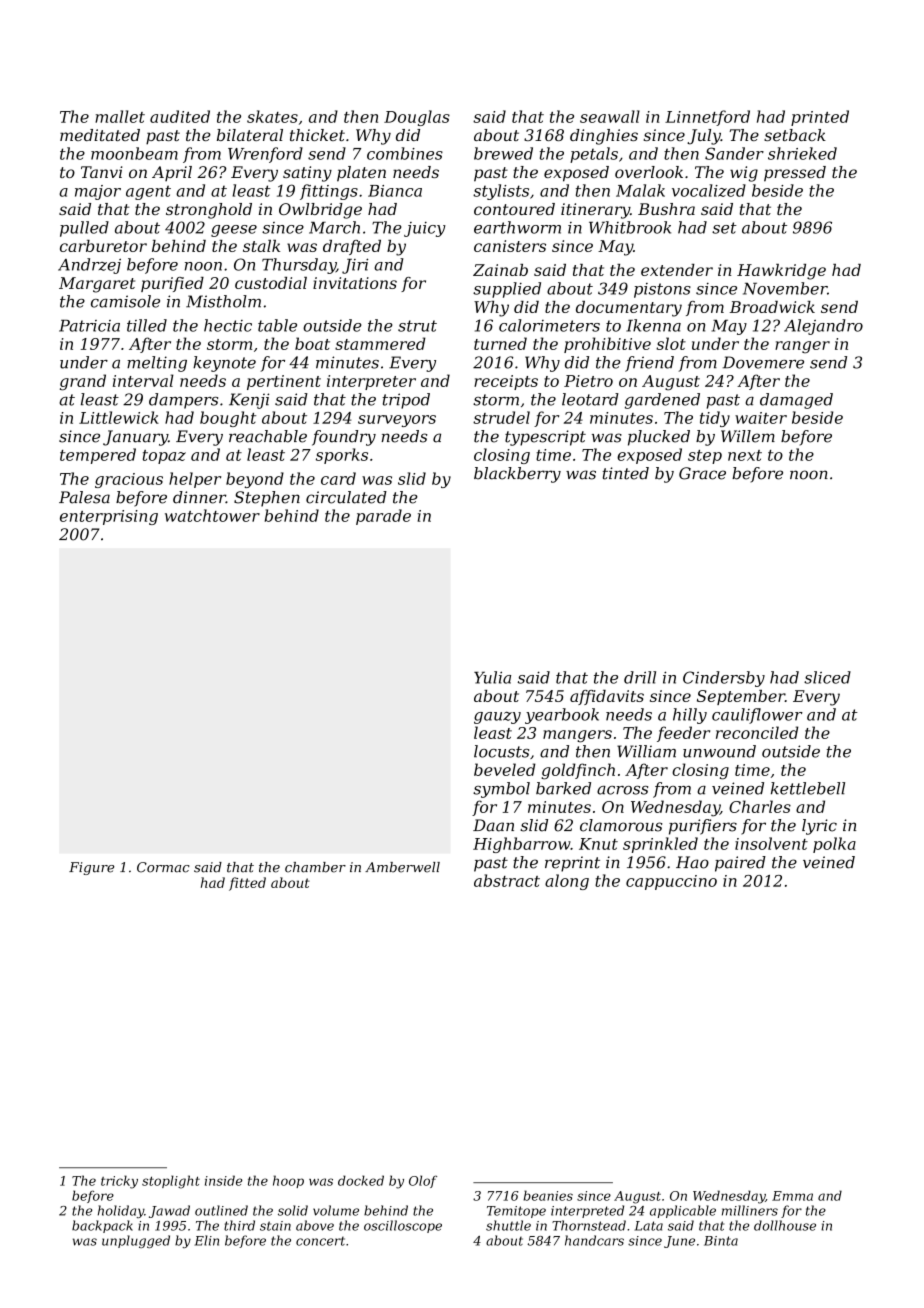 This page has width=924, height=1308. Describe the element at coordinates (98, 192) in the page. I see `major` at that location.
